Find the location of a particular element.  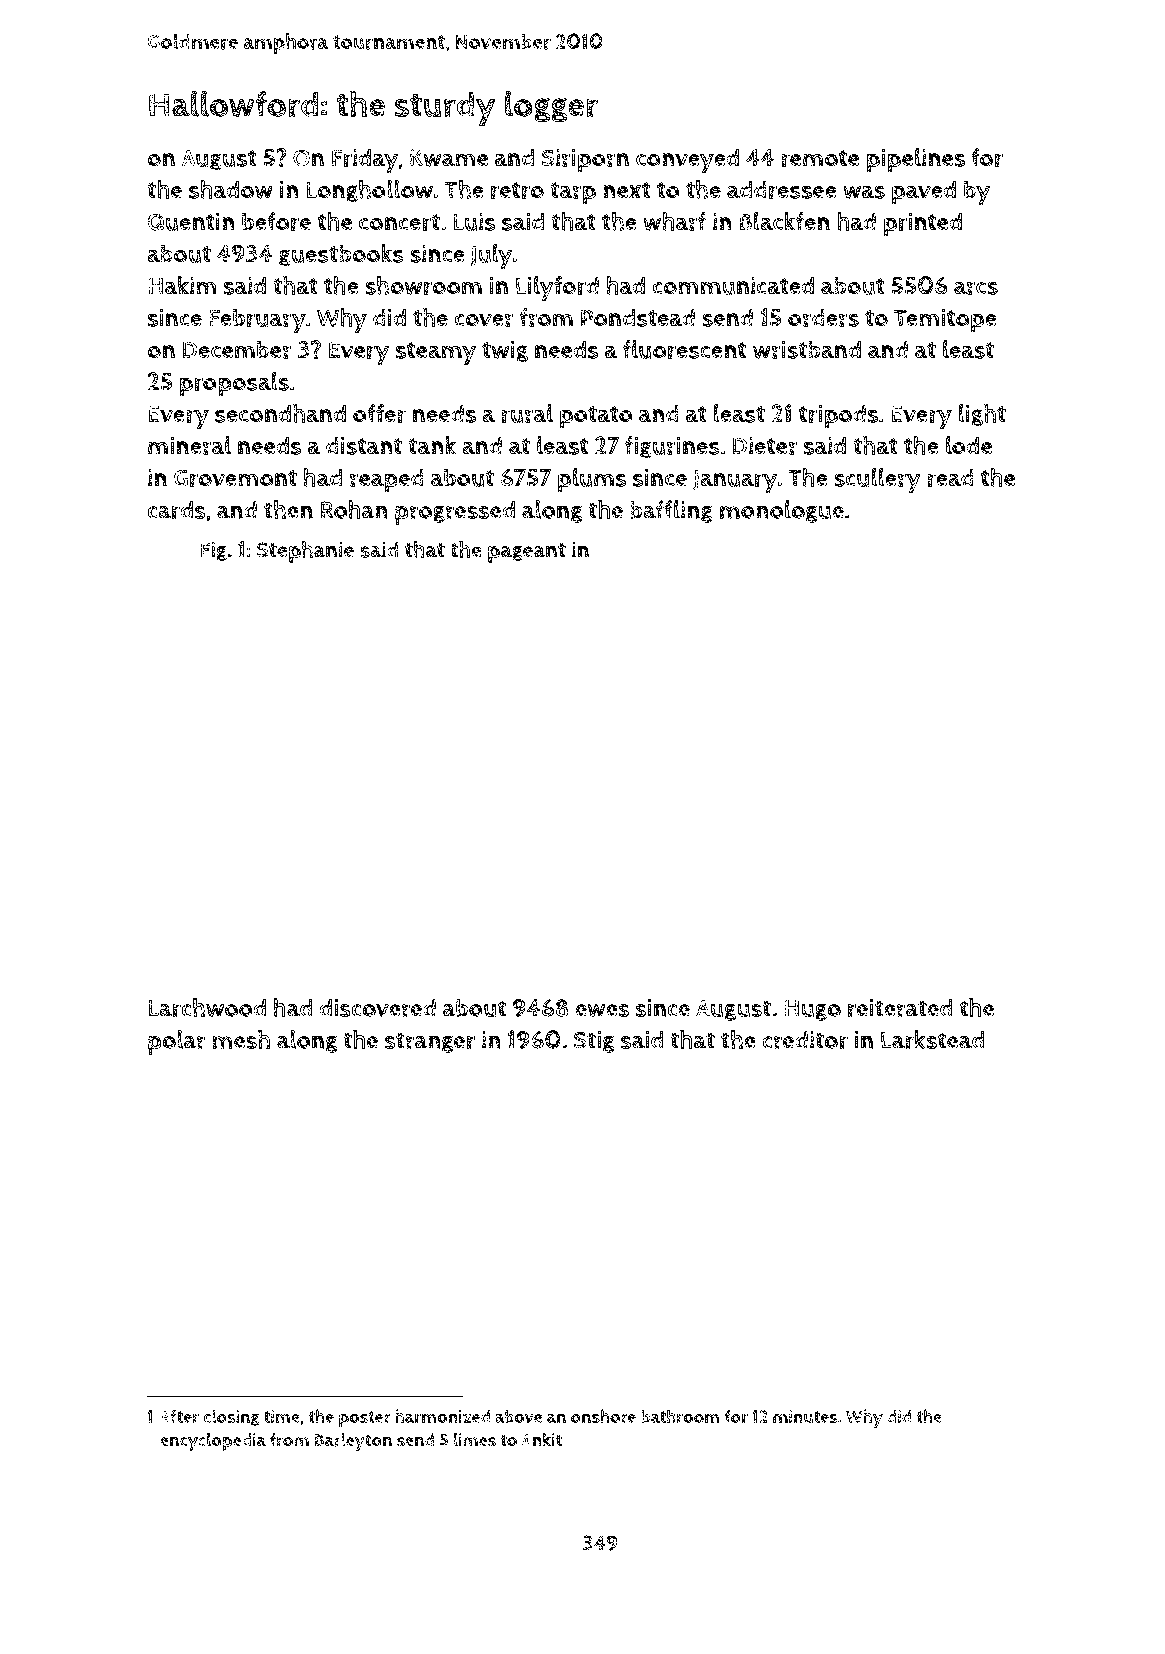

Larchwood is located at coordinates (207, 1007).
